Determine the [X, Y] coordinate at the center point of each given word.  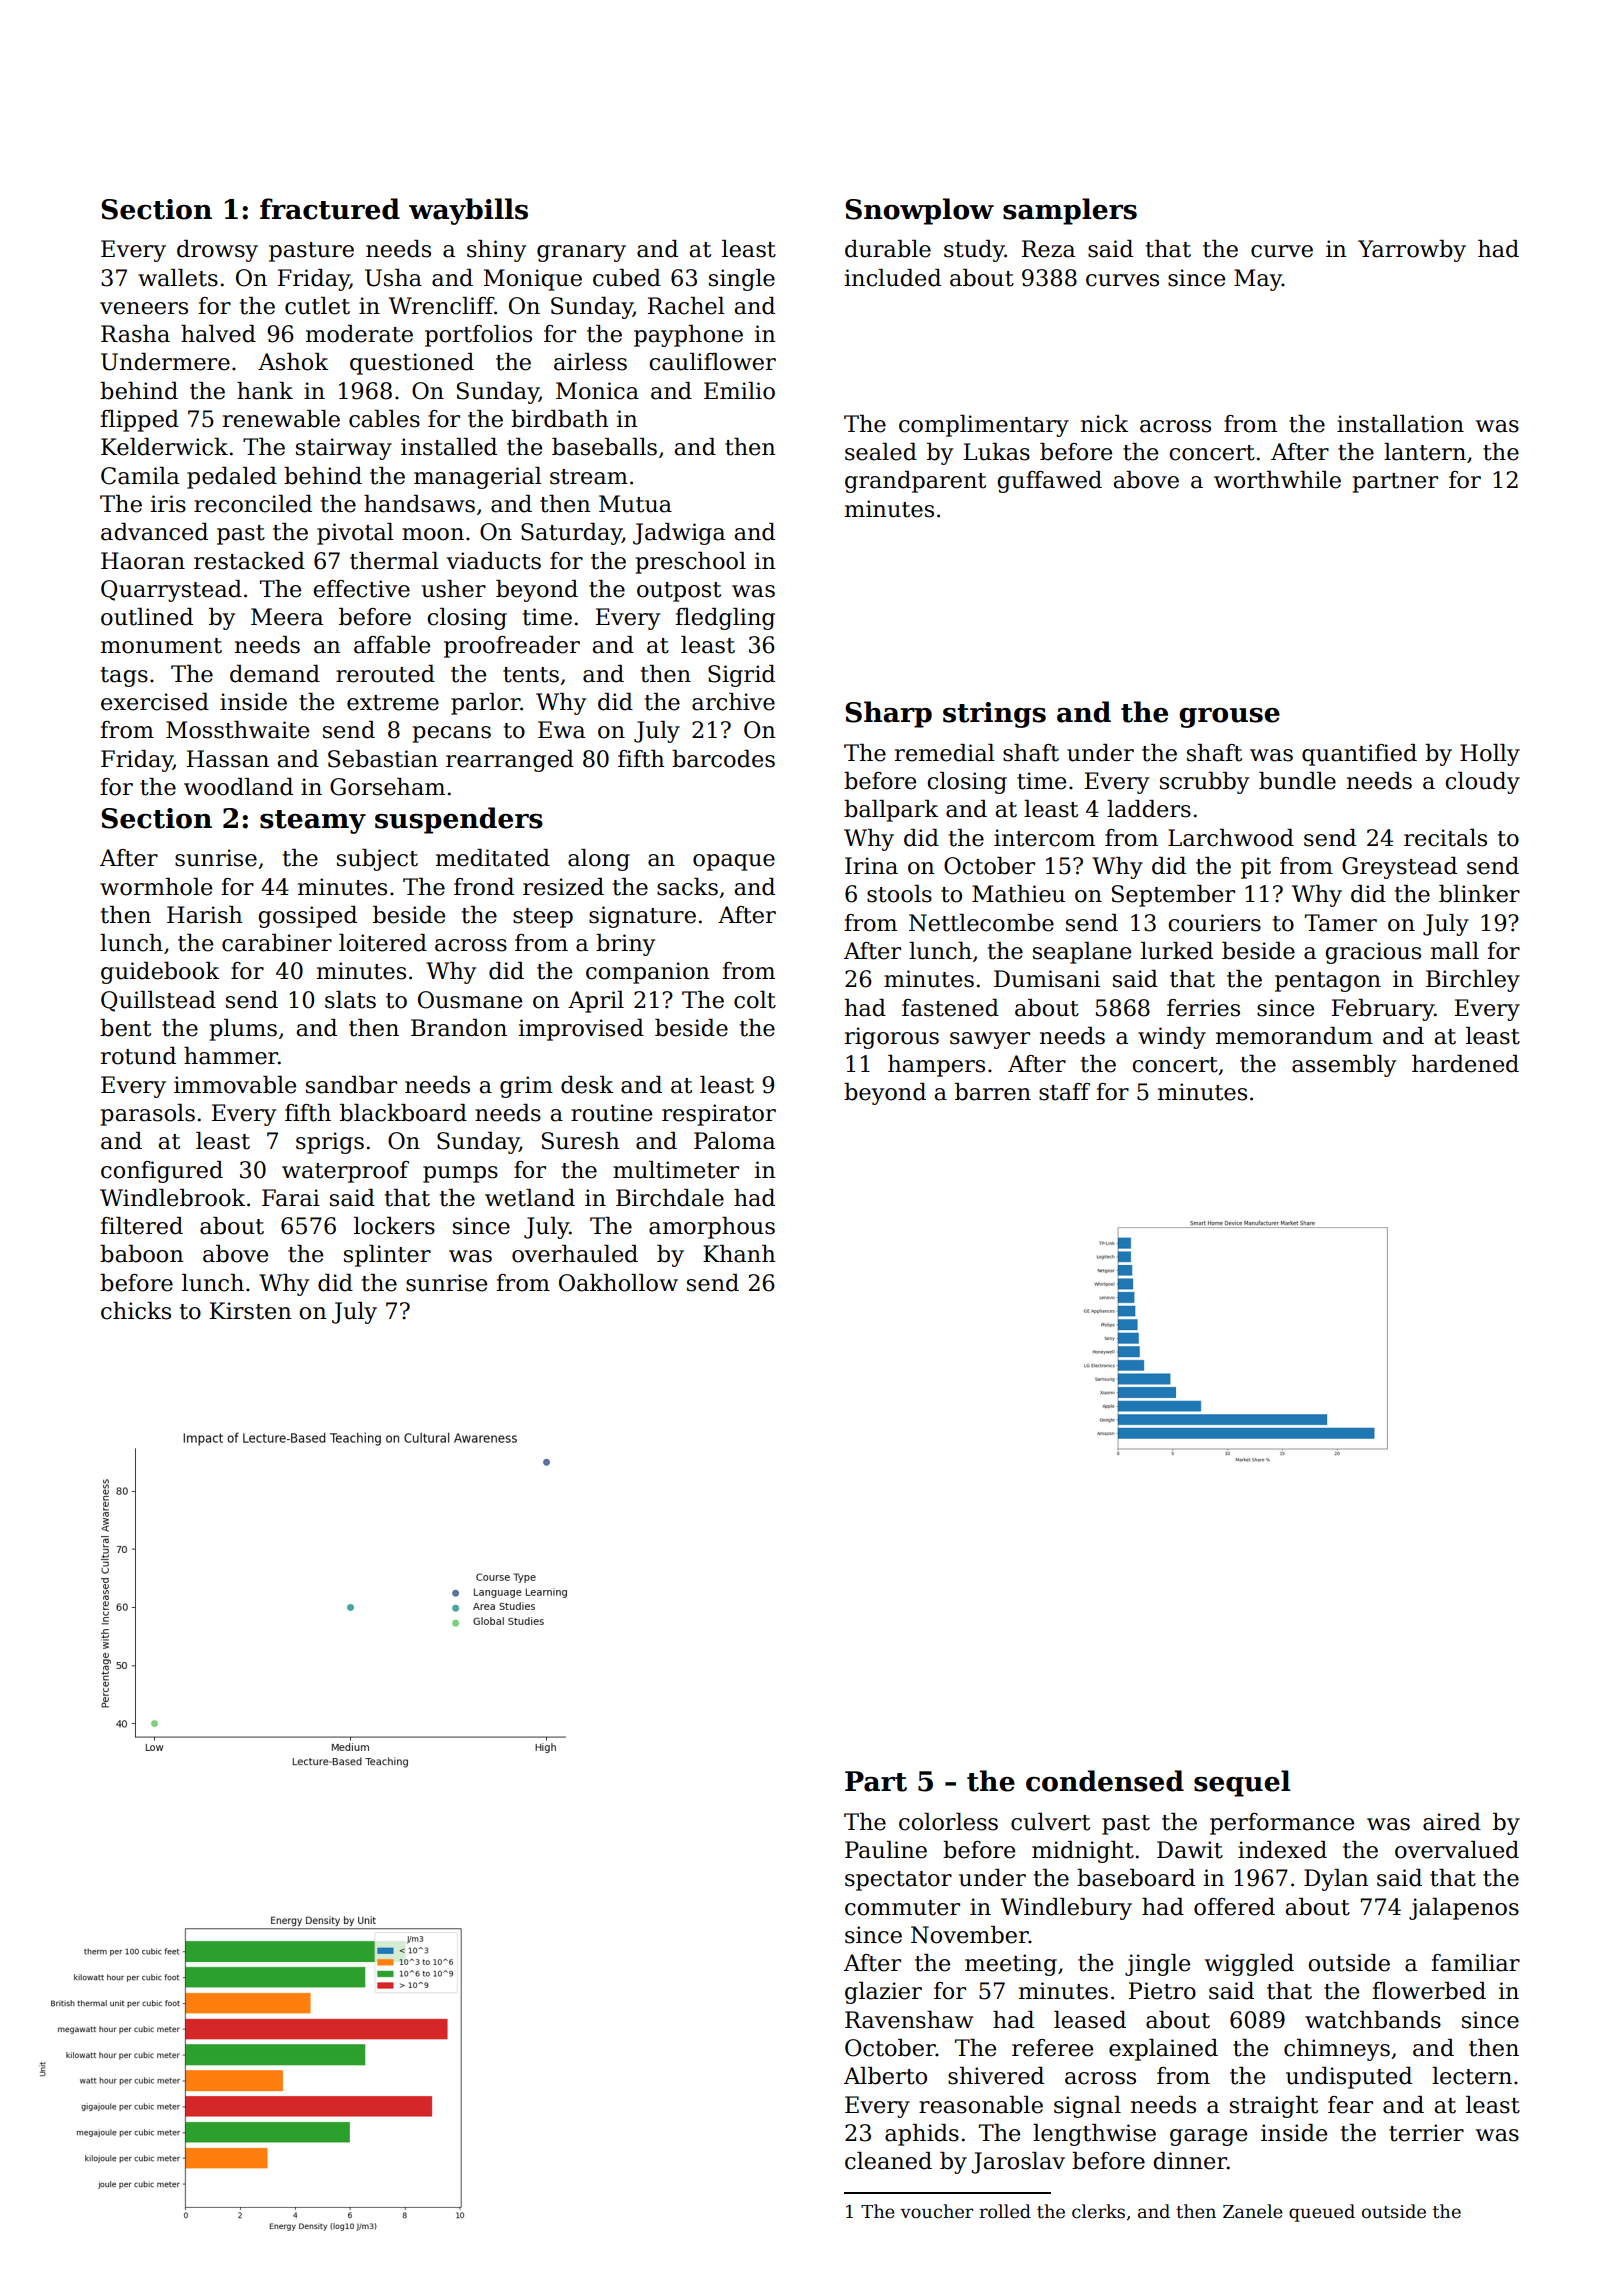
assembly [1344, 1066]
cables [384, 419]
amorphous [712, 1228]
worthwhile [1277, 480]
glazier [883, 1993]
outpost [679, 592]
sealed [881, 452]
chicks [136, 1311]
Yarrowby [1412, 251]
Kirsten [251, 1311]
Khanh [739, 1254]
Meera [287, 617]
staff [1064, 1092]
